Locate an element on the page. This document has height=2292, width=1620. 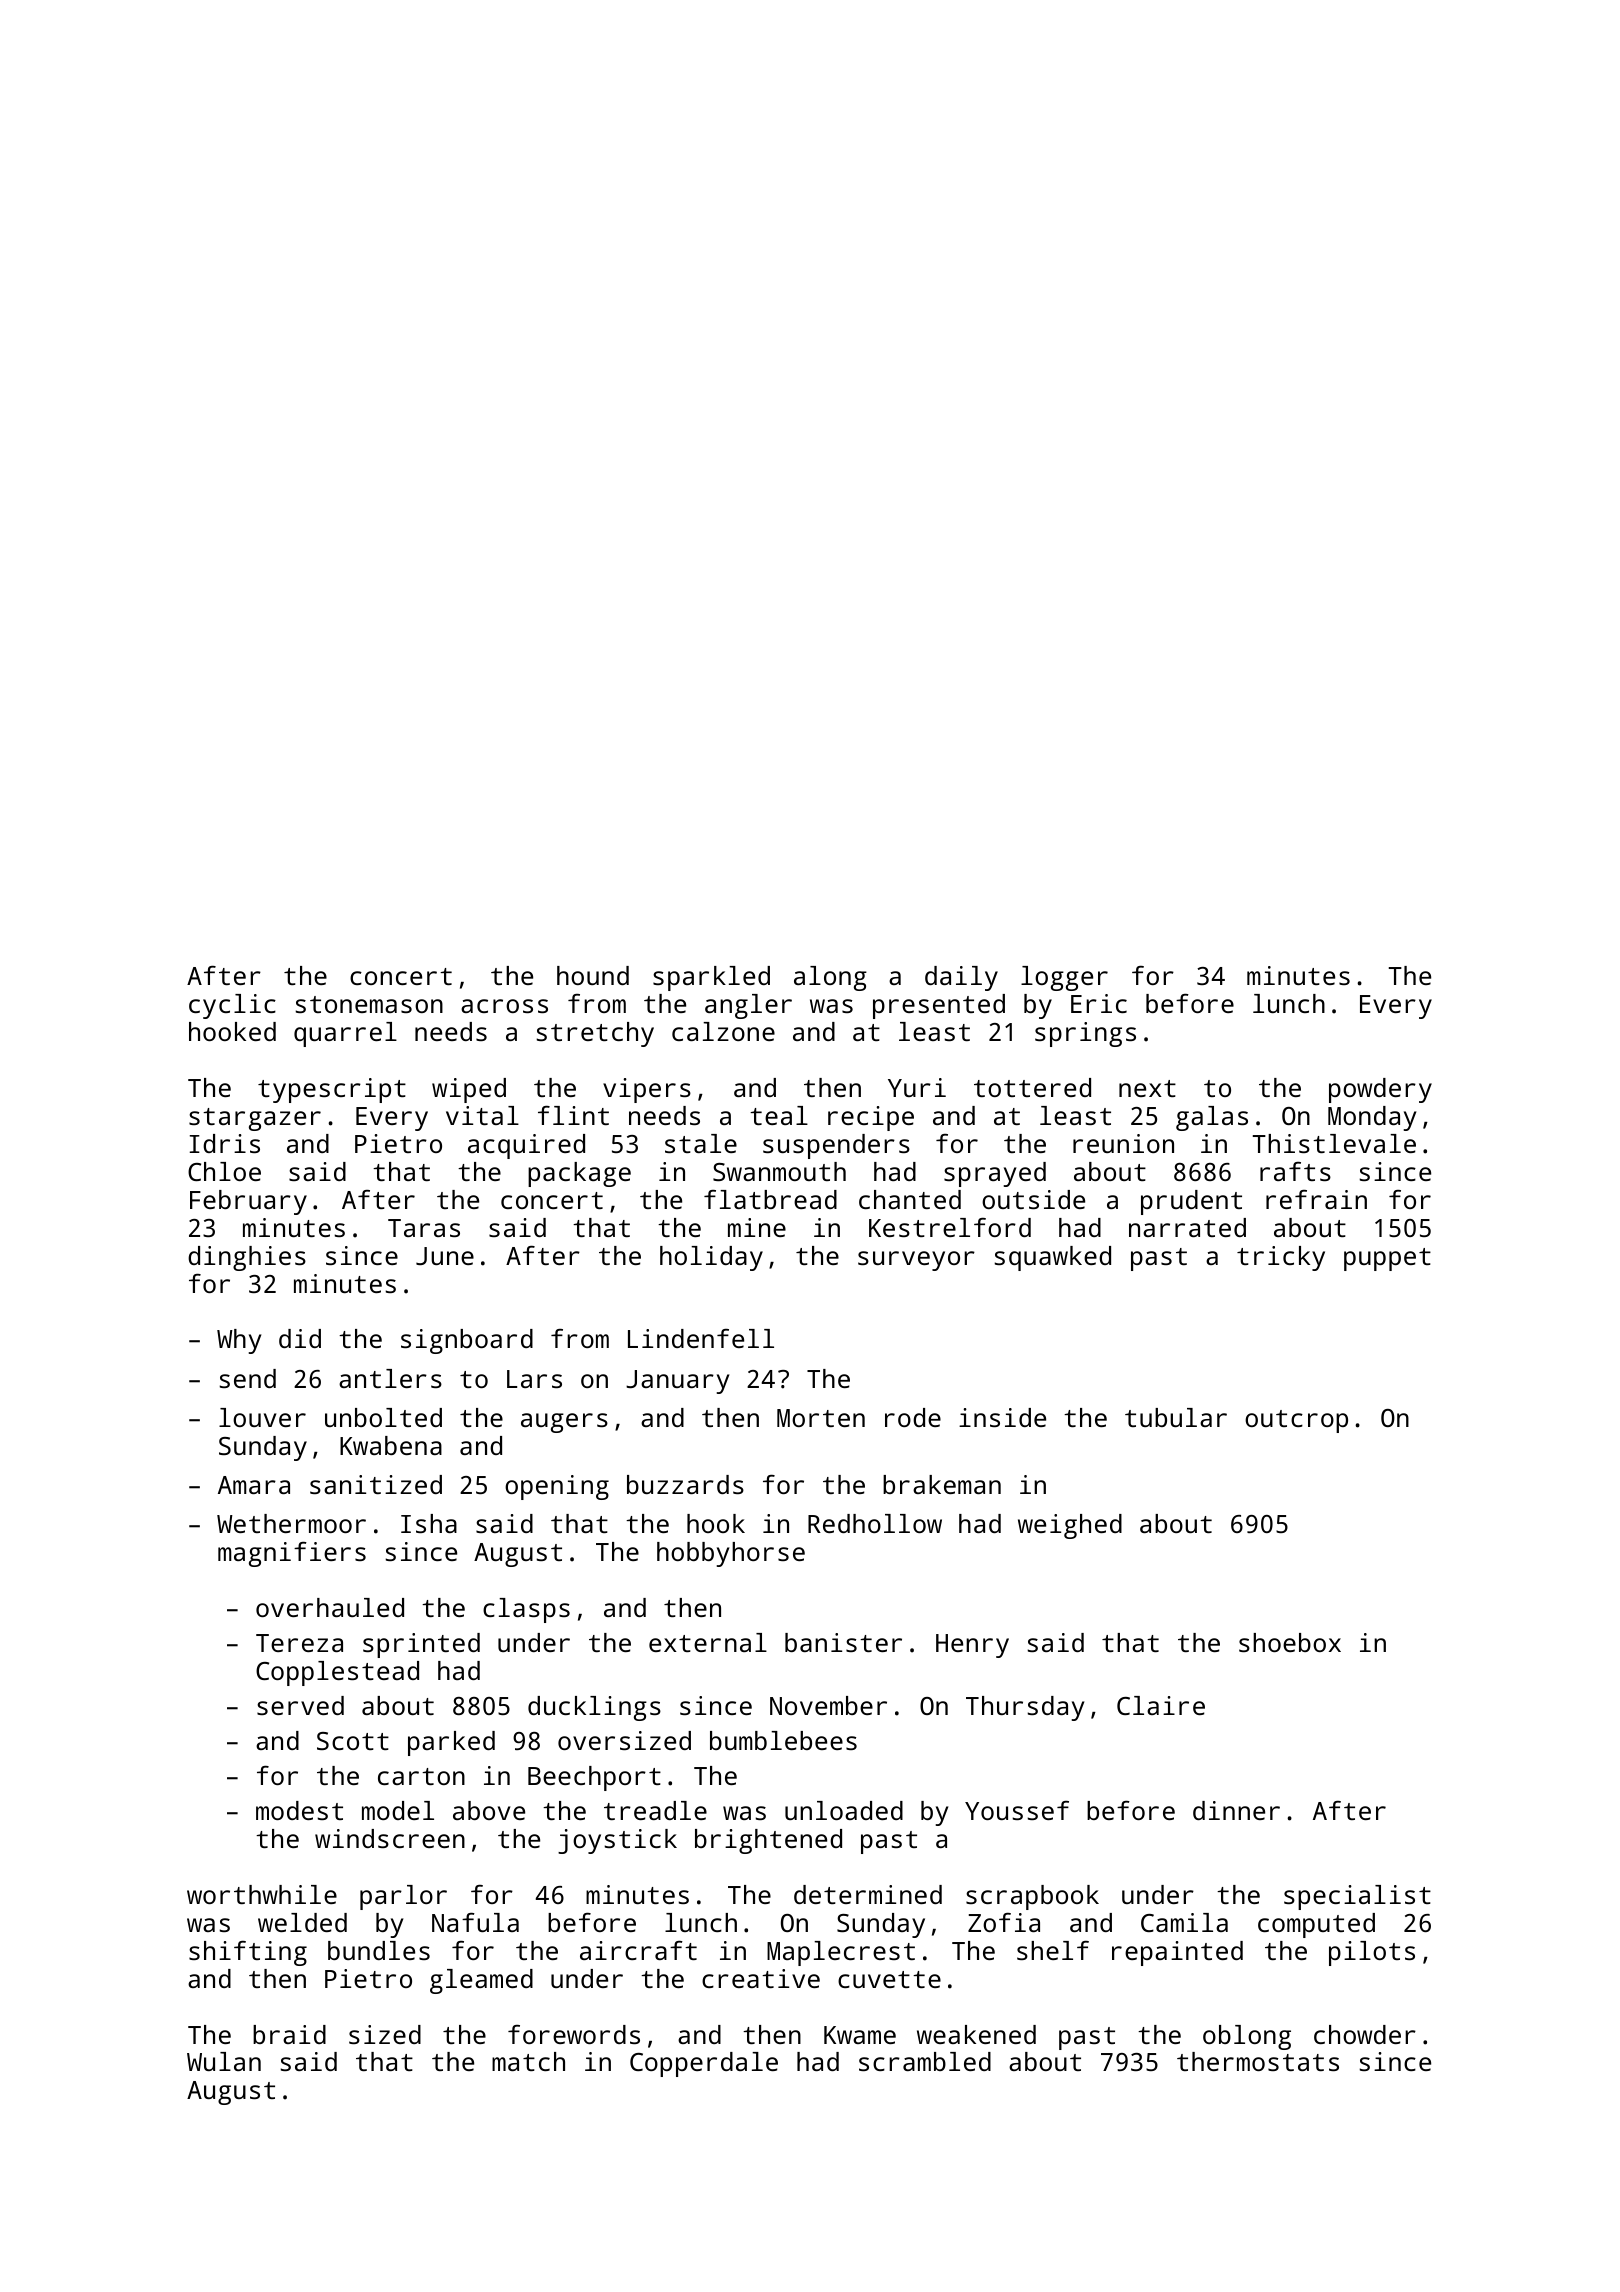
tubular is located at coordinates (1176, 1417).
